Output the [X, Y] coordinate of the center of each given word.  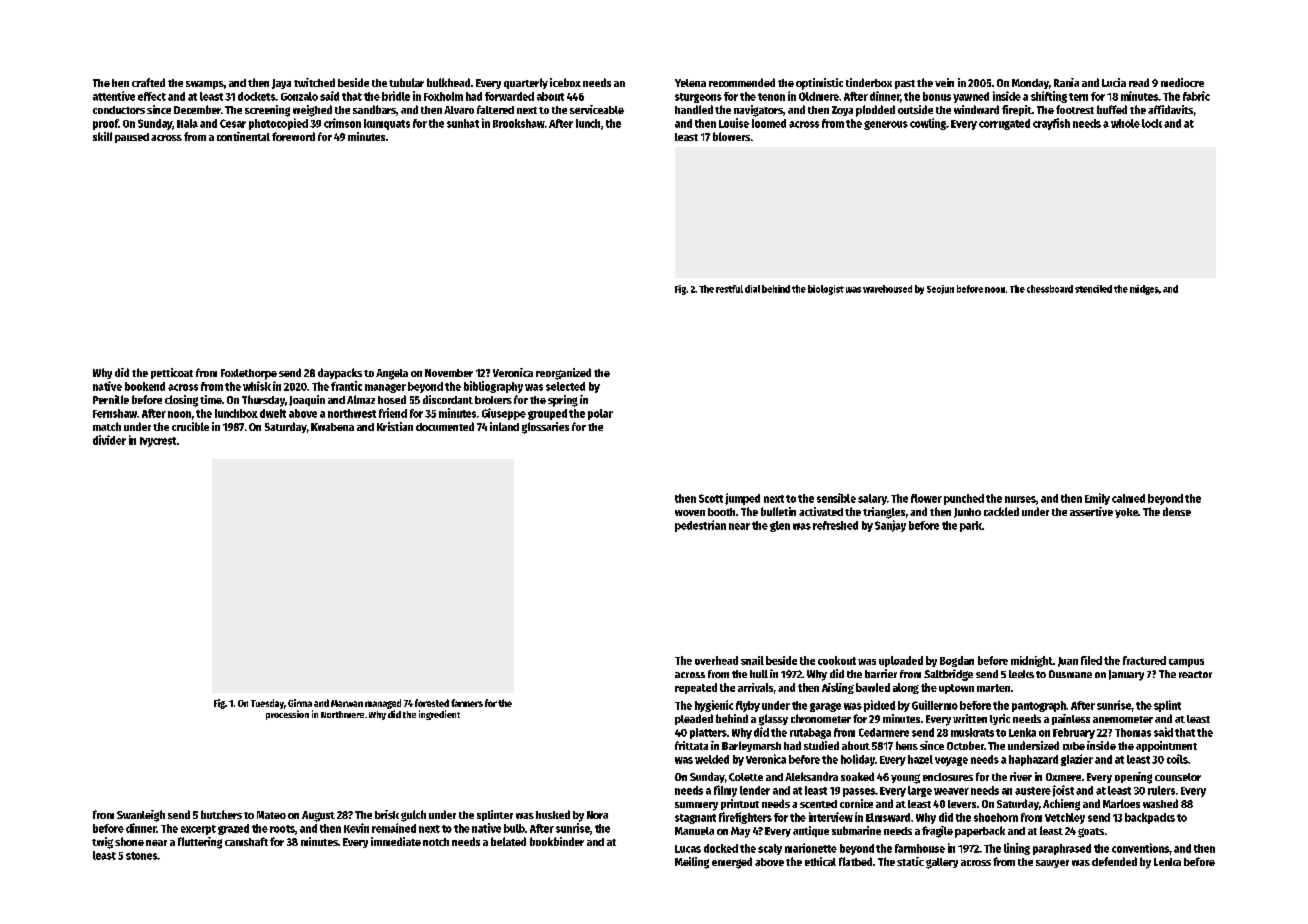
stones [141, 856]
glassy [773, 720]
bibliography [493, 387]
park [971, 526]
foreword [293, 136]
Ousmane [1070, 674]
